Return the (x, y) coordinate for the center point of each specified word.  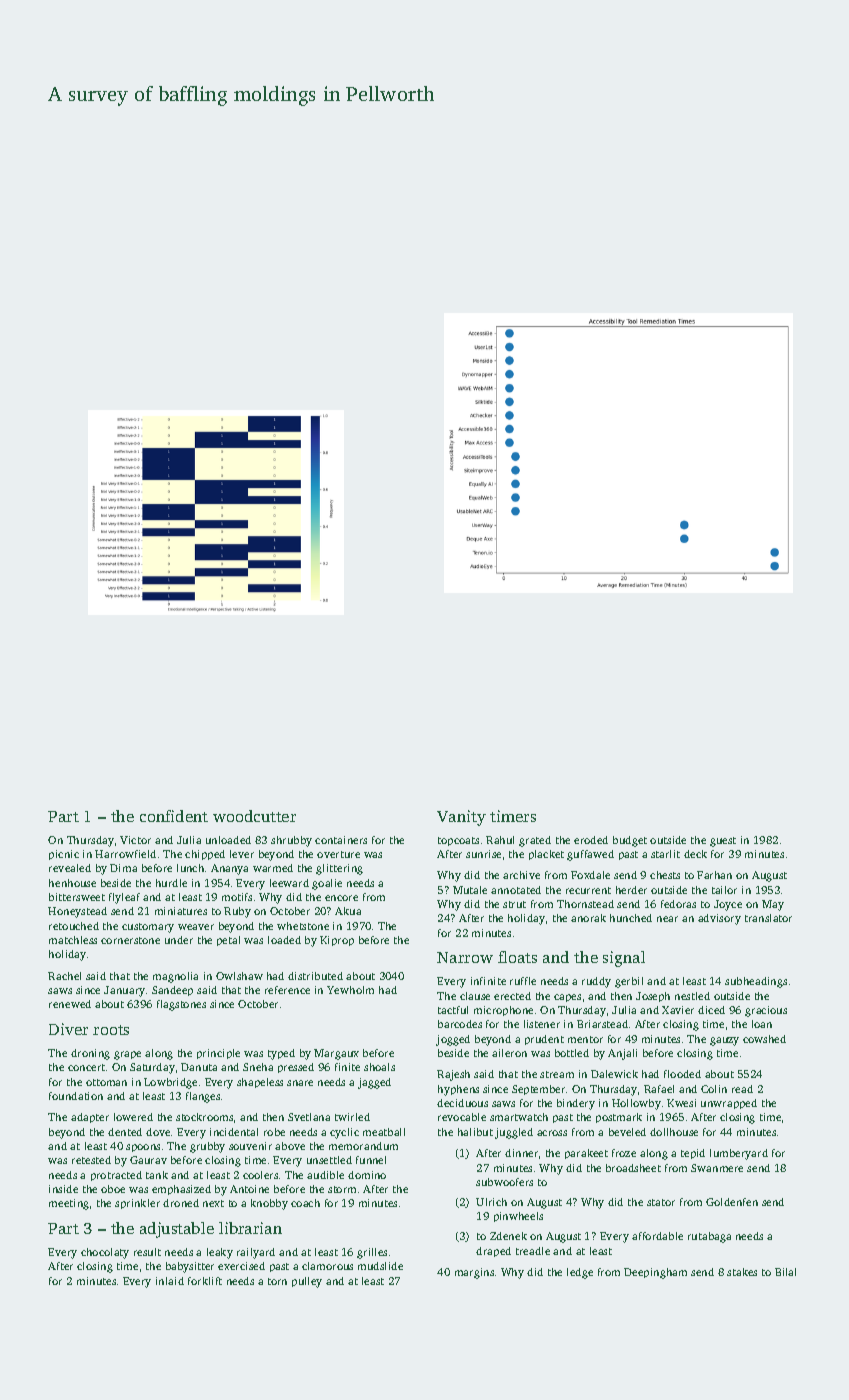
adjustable (177, 1230)
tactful (453, 1010)
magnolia (175, 977)
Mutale (470, 890)
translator (768, 918)
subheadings (756, 982)
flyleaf (124, 898)
